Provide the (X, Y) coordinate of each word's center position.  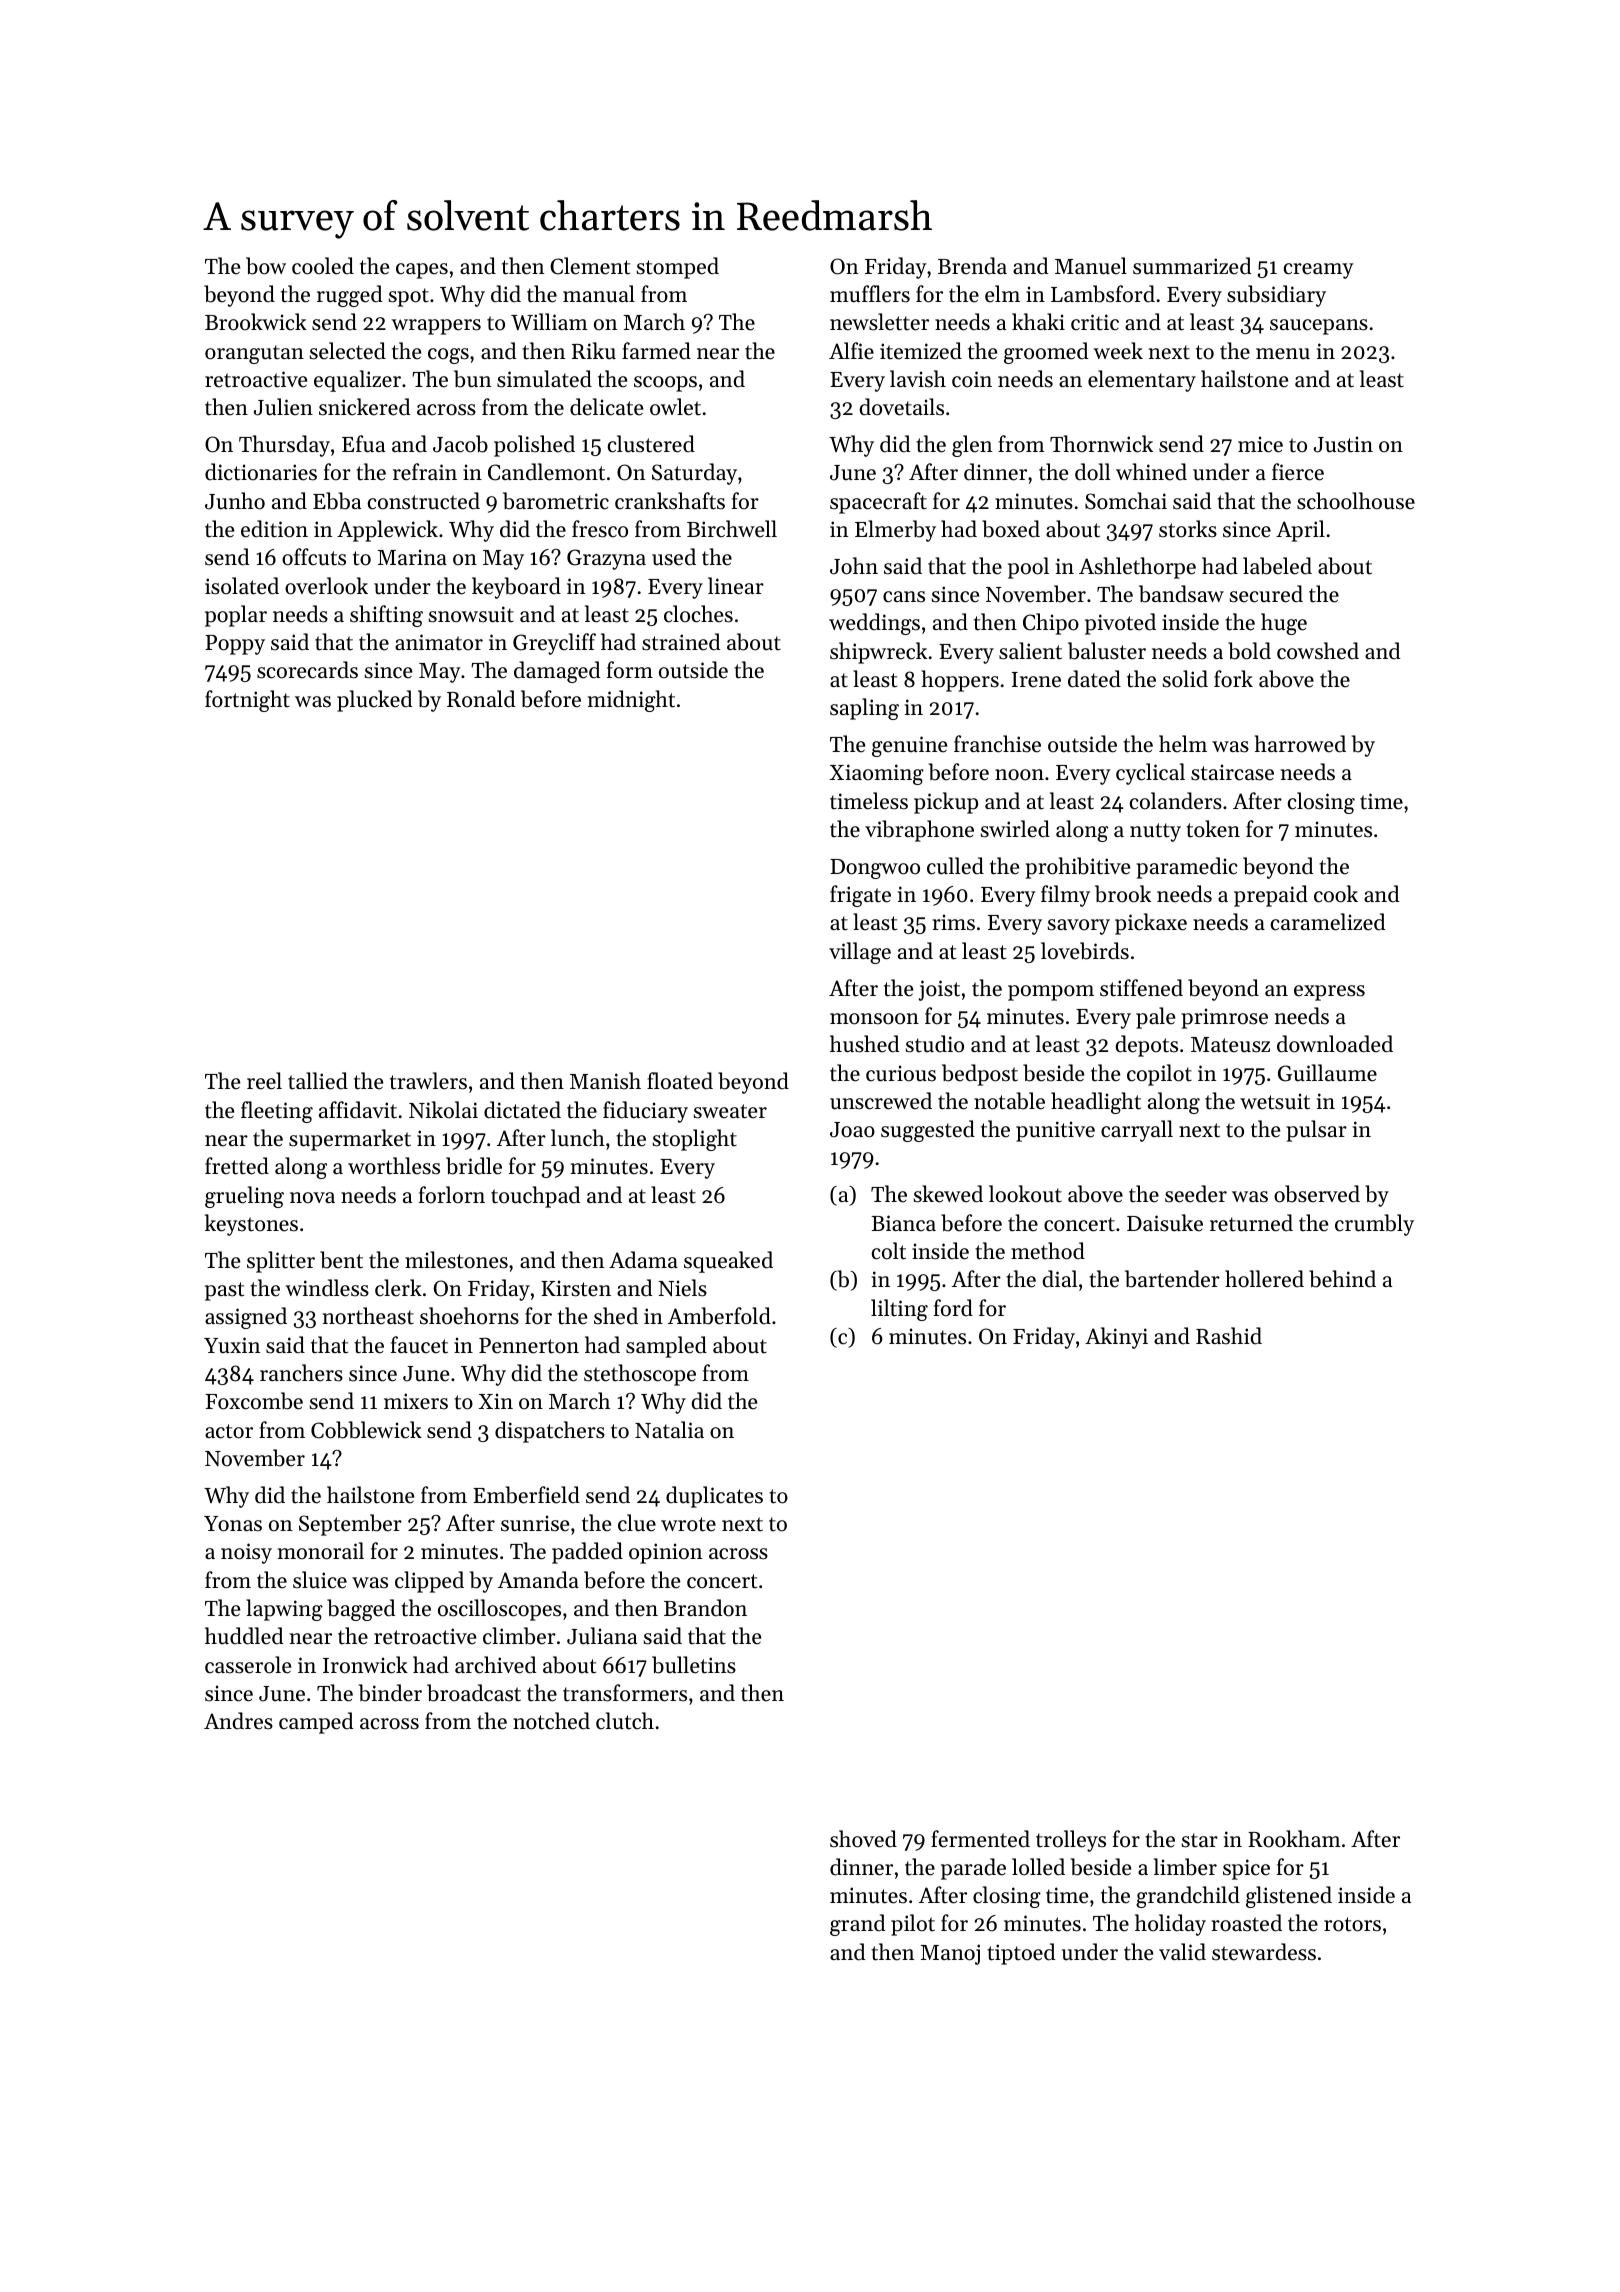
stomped (678, 268)
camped (316, 1723)
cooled (323, 266)
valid (1182, 1952)
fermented (980, 1839)
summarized (1192, 266)
